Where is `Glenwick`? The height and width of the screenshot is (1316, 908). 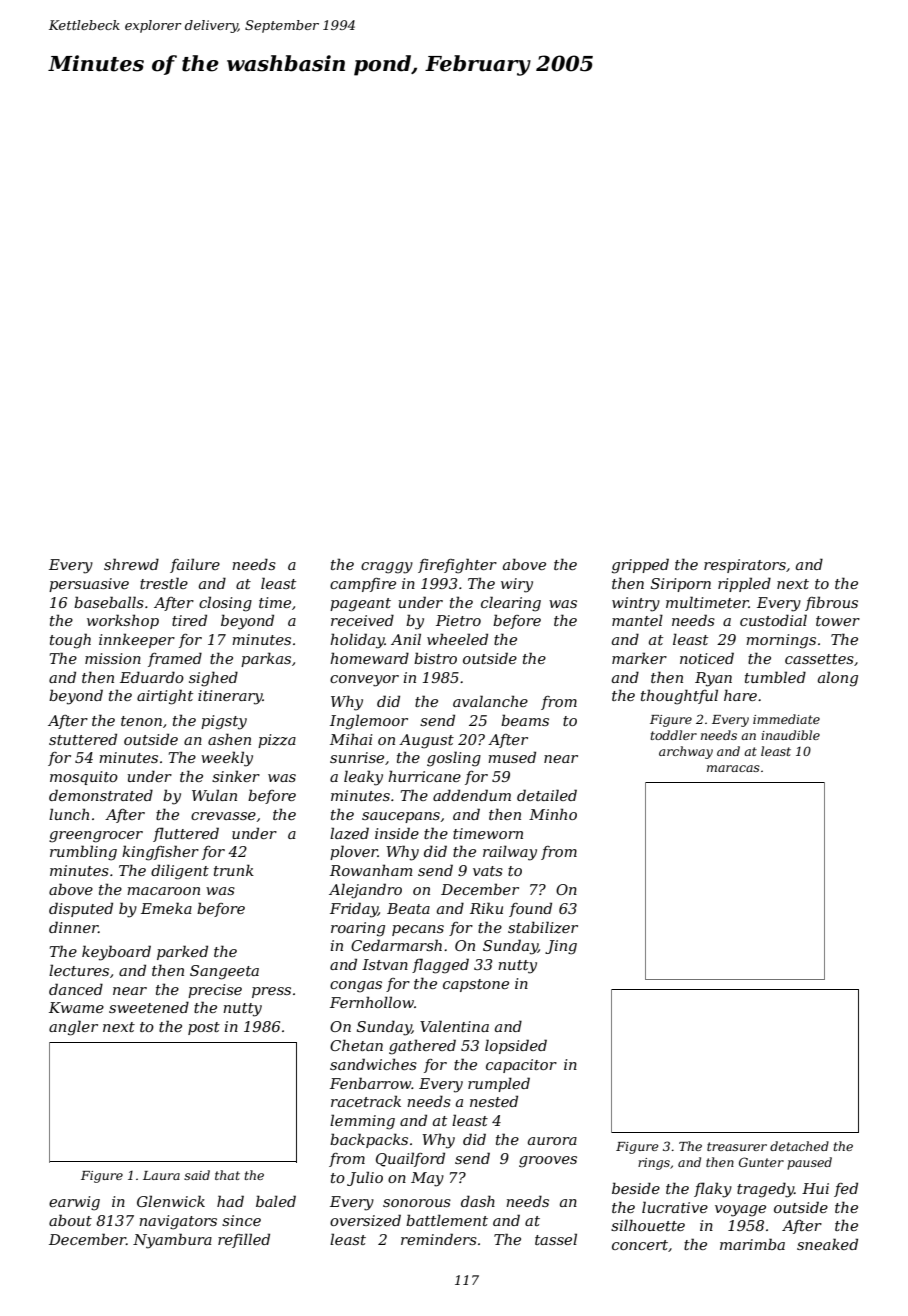
Glenwick is located at coordinates (171, 1201).
